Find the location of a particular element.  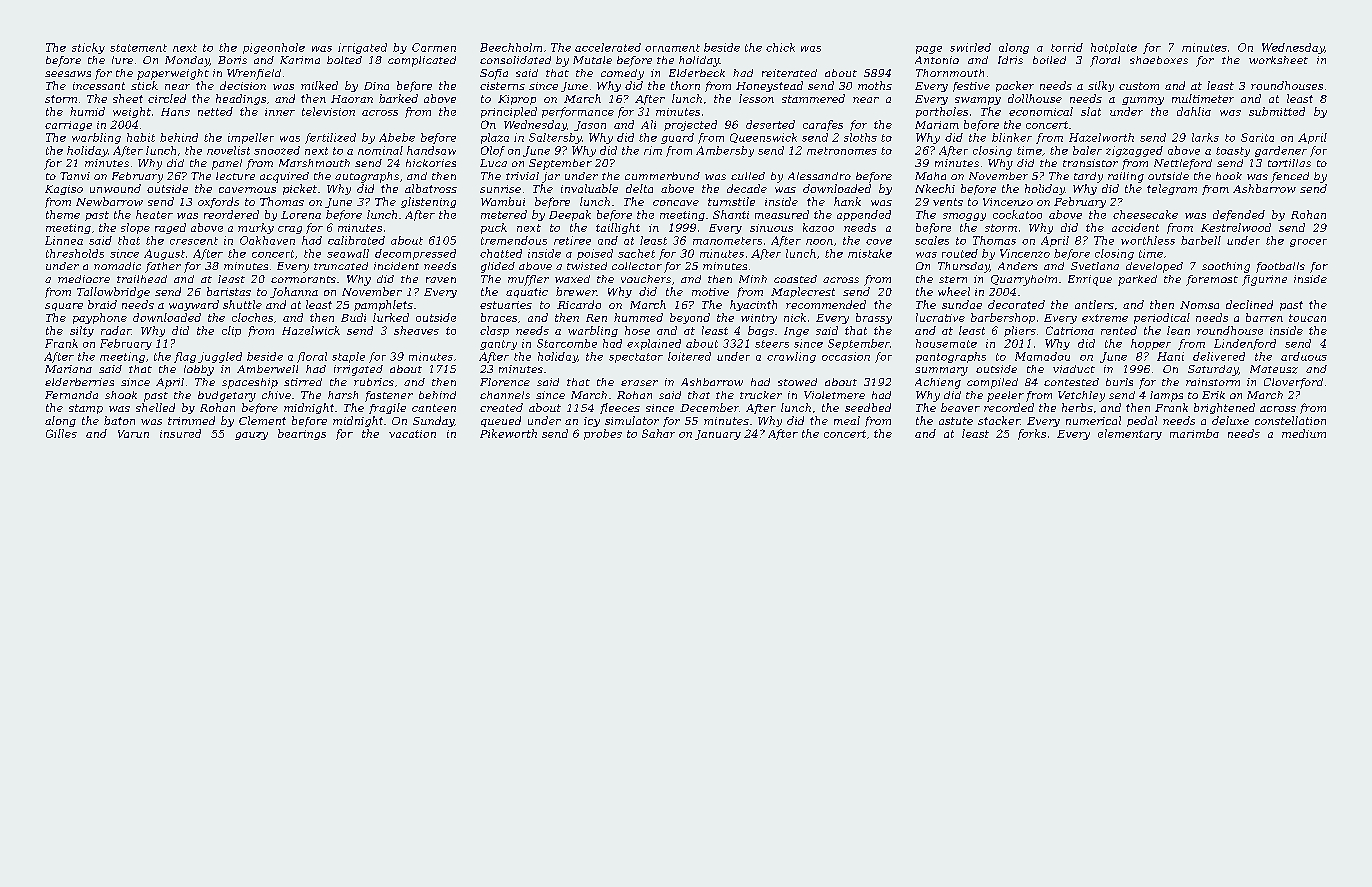

Mariana is located at coordinates (68, 369).
